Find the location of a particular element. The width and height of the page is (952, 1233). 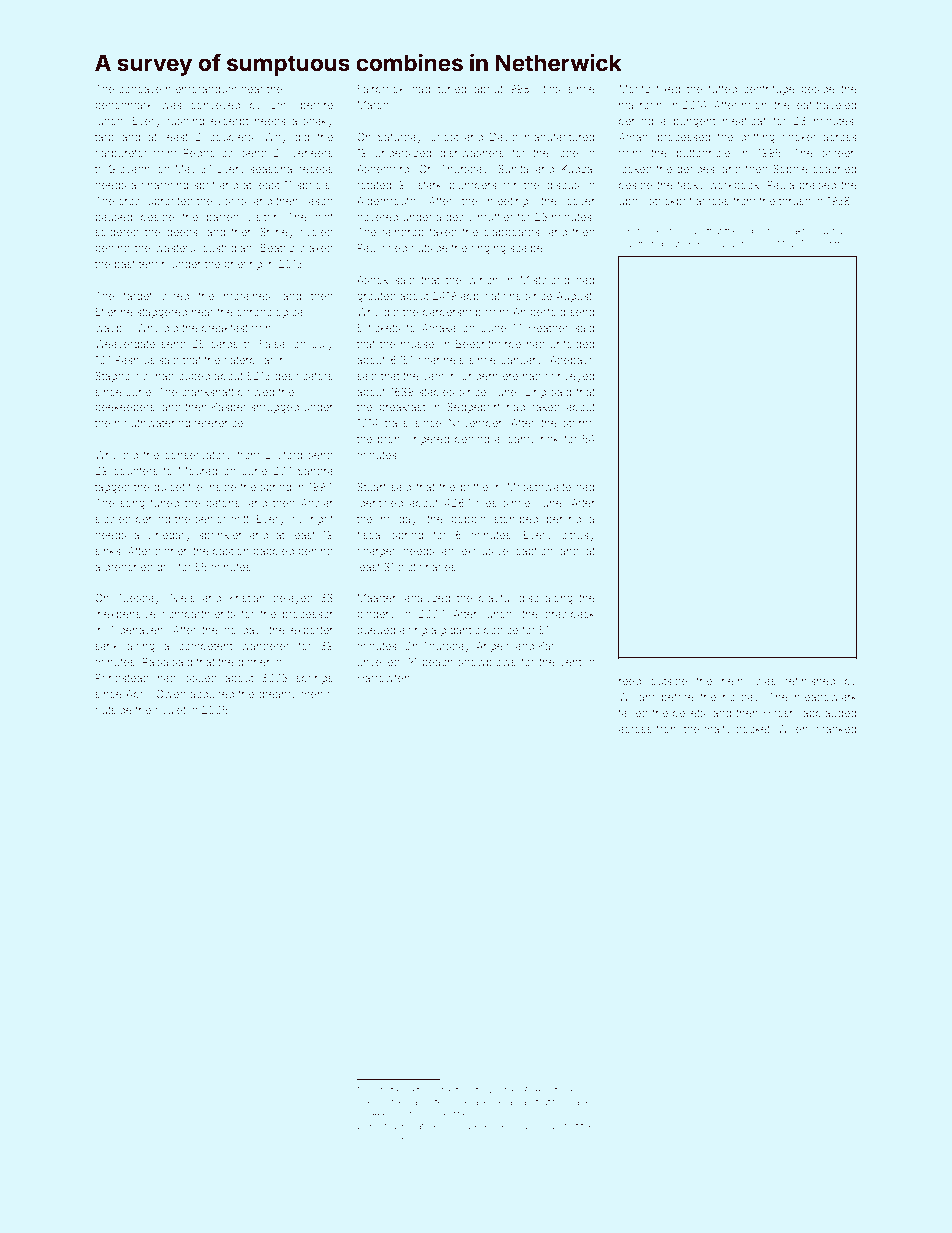

centrifuge is located at coordinates (769, 90).
